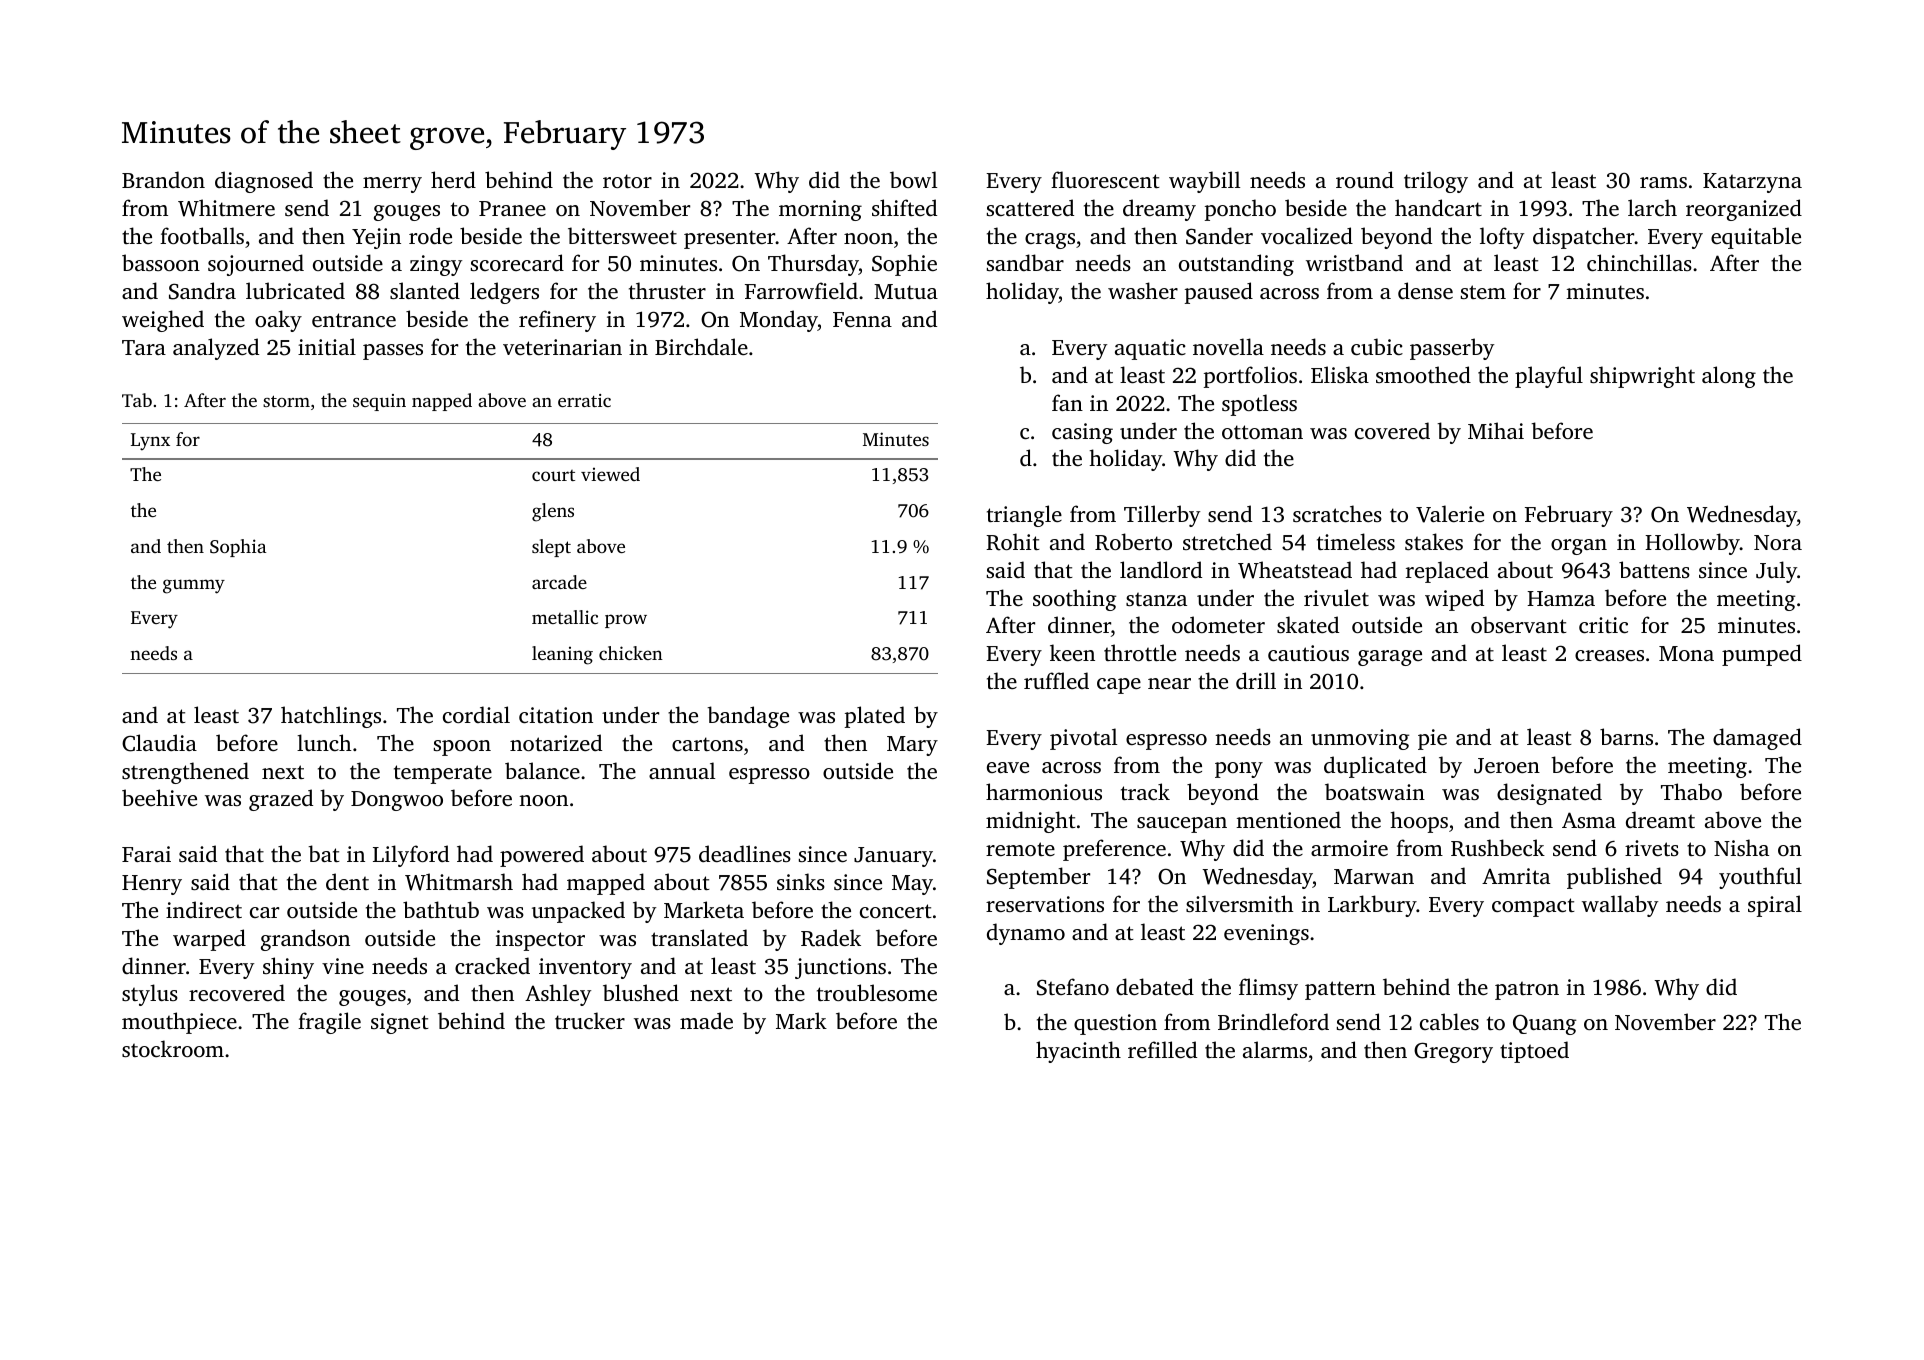  Describe the element at coordinates (1162, 1049) in the screenshot. I see `refilled` at that location.
